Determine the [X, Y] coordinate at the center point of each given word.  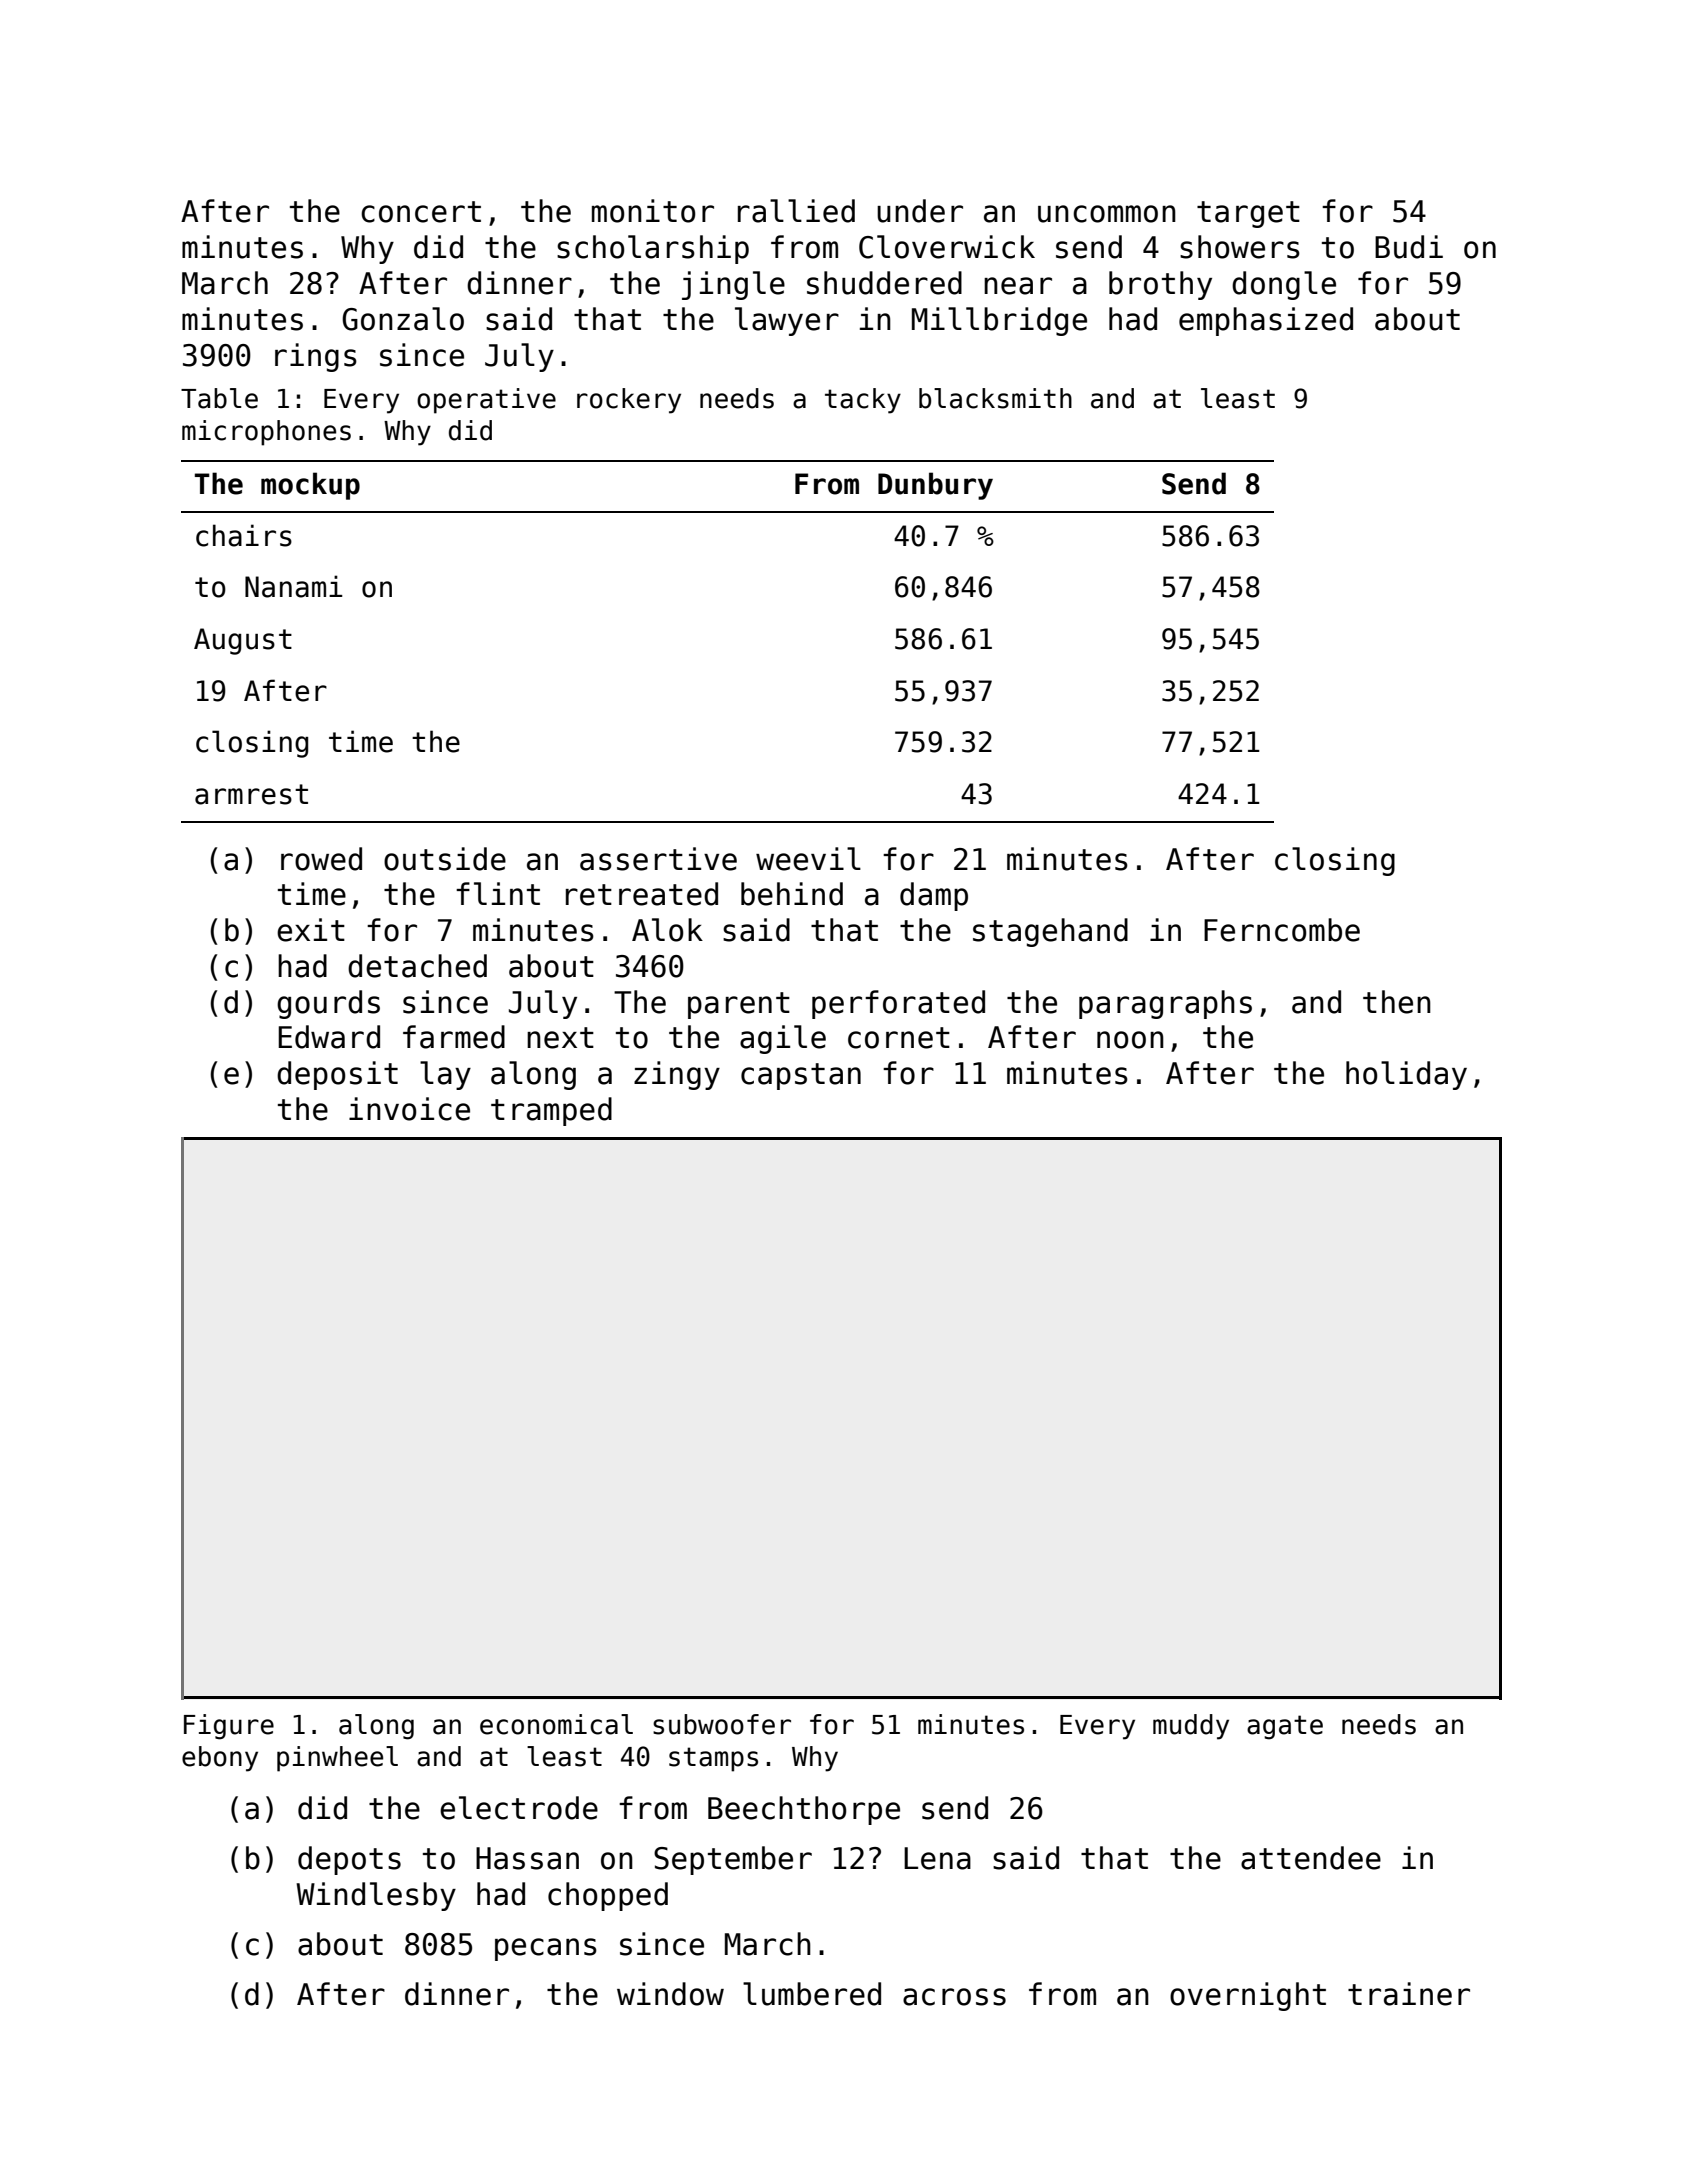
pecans [546, 1949]
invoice [409, 1109]
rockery [629, 401]
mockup [310, 486]
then [1397, 1002]
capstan [801, 1076]
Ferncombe [1282, 930]
